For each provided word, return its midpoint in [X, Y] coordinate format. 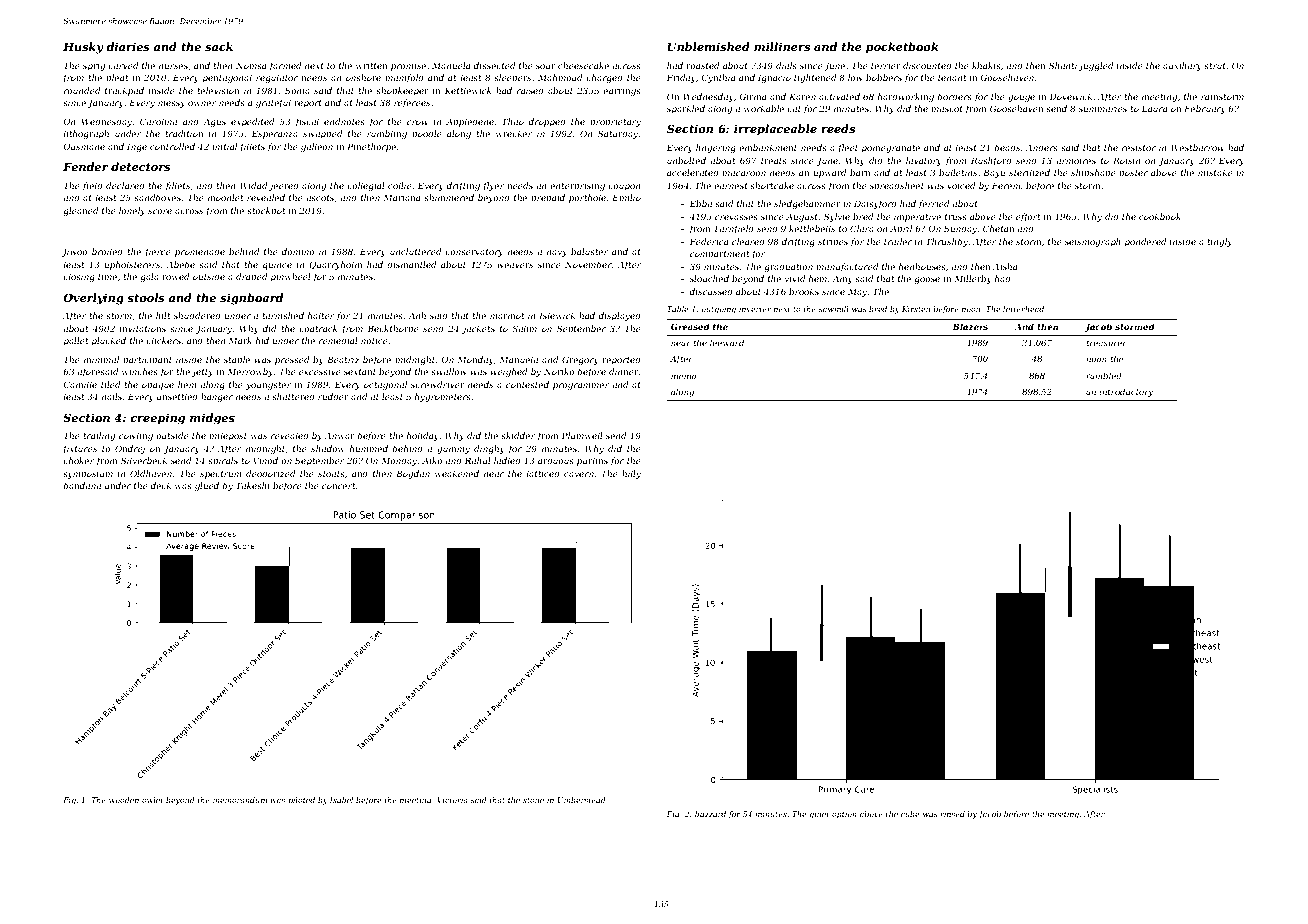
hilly [631, 474]
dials [786, 65]
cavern [579, 474]
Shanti [1063, 65]
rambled [1104, 375]
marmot [507, 316]
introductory [1126, 392]
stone [533, 800]
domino [298, 251]
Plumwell [582, 435]
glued [207, 486]
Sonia [297, 90]
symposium [88, 474]
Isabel [341, 800]
